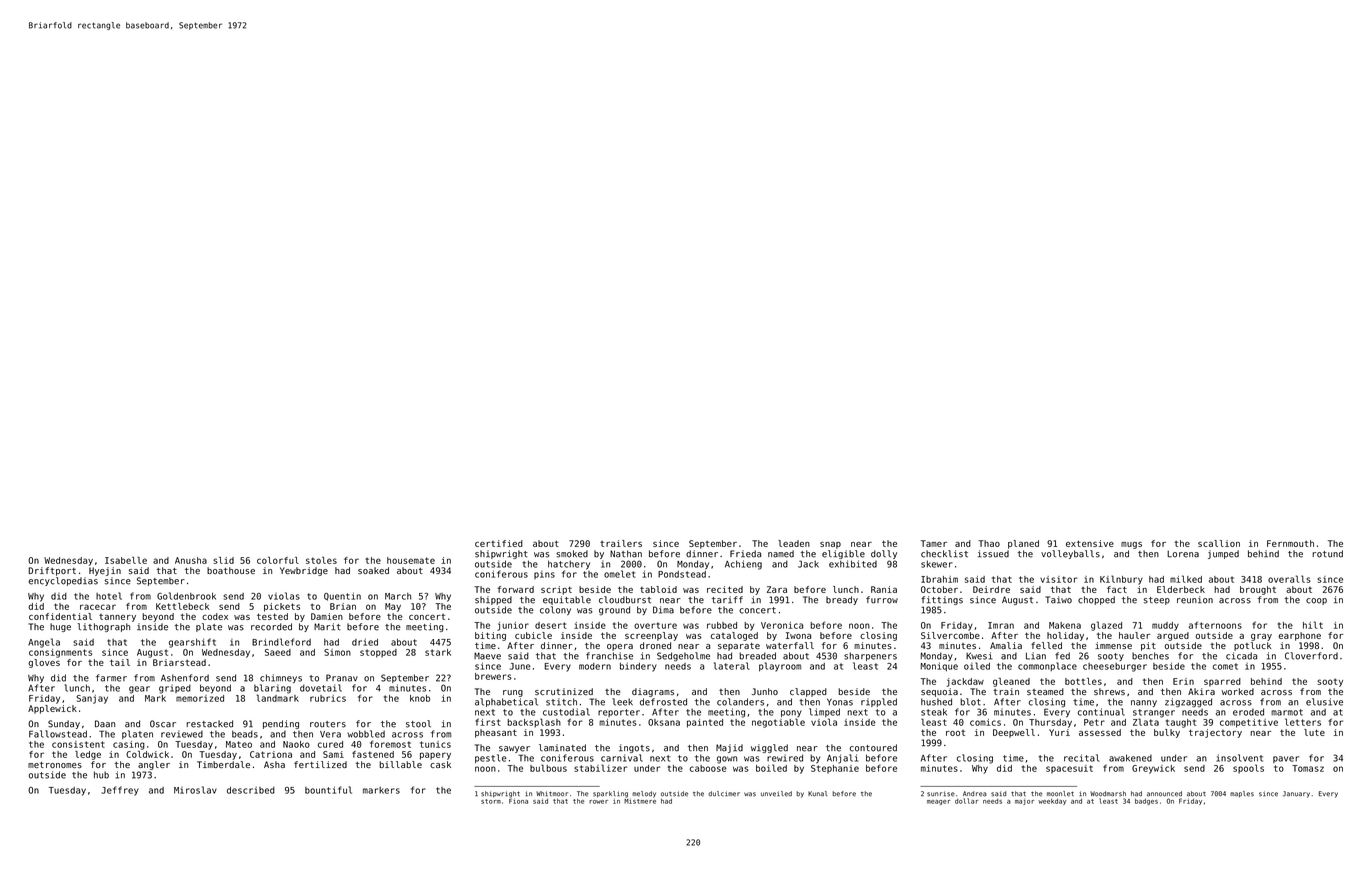 The height and width of the page is (887, 1372). I want to click on ingots, so click(634, 748).
